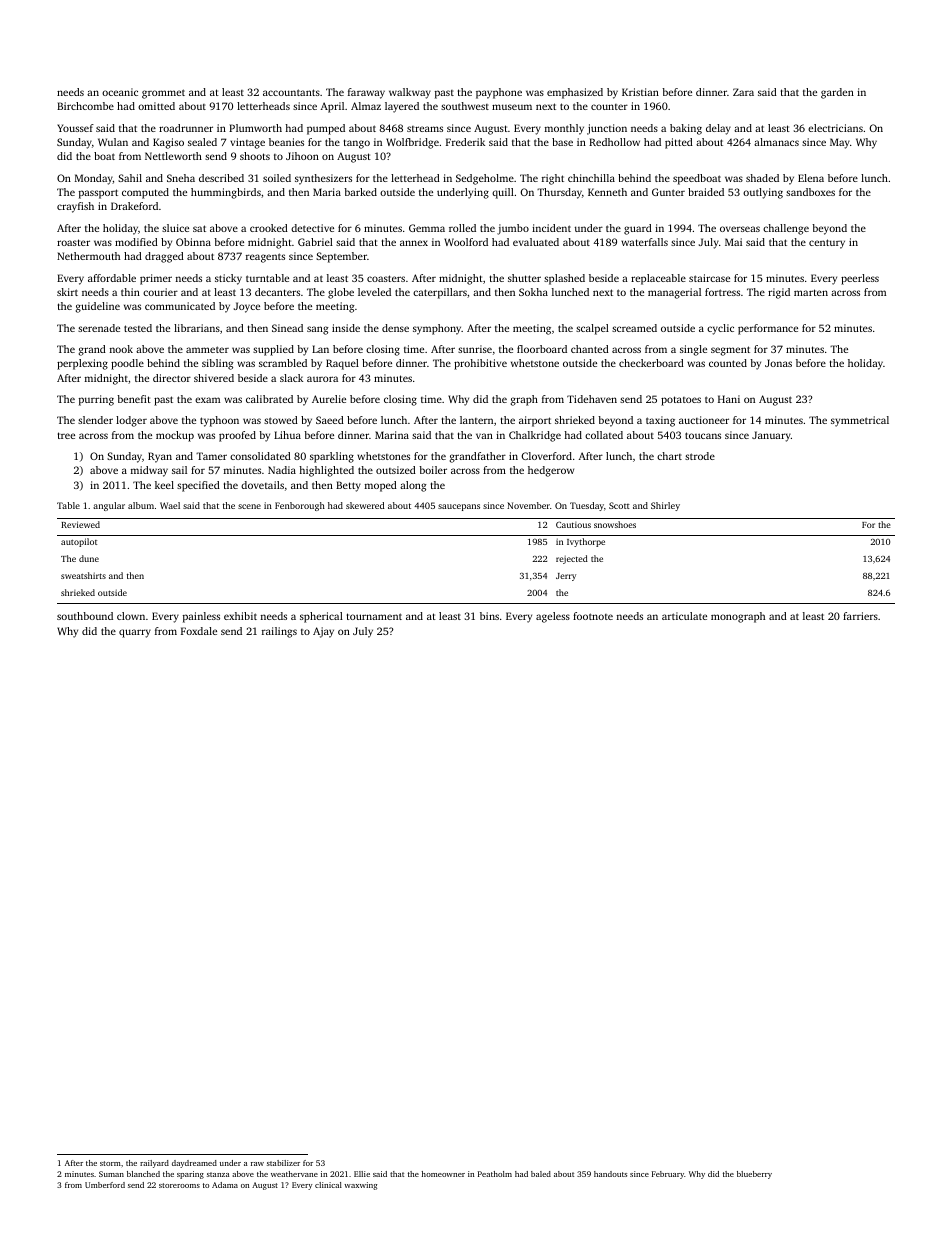 The image size is (952, 1233). What do you see at coordinates (219, 421) in the document?
I see `typhoon` at bounding box center [219, 421].
